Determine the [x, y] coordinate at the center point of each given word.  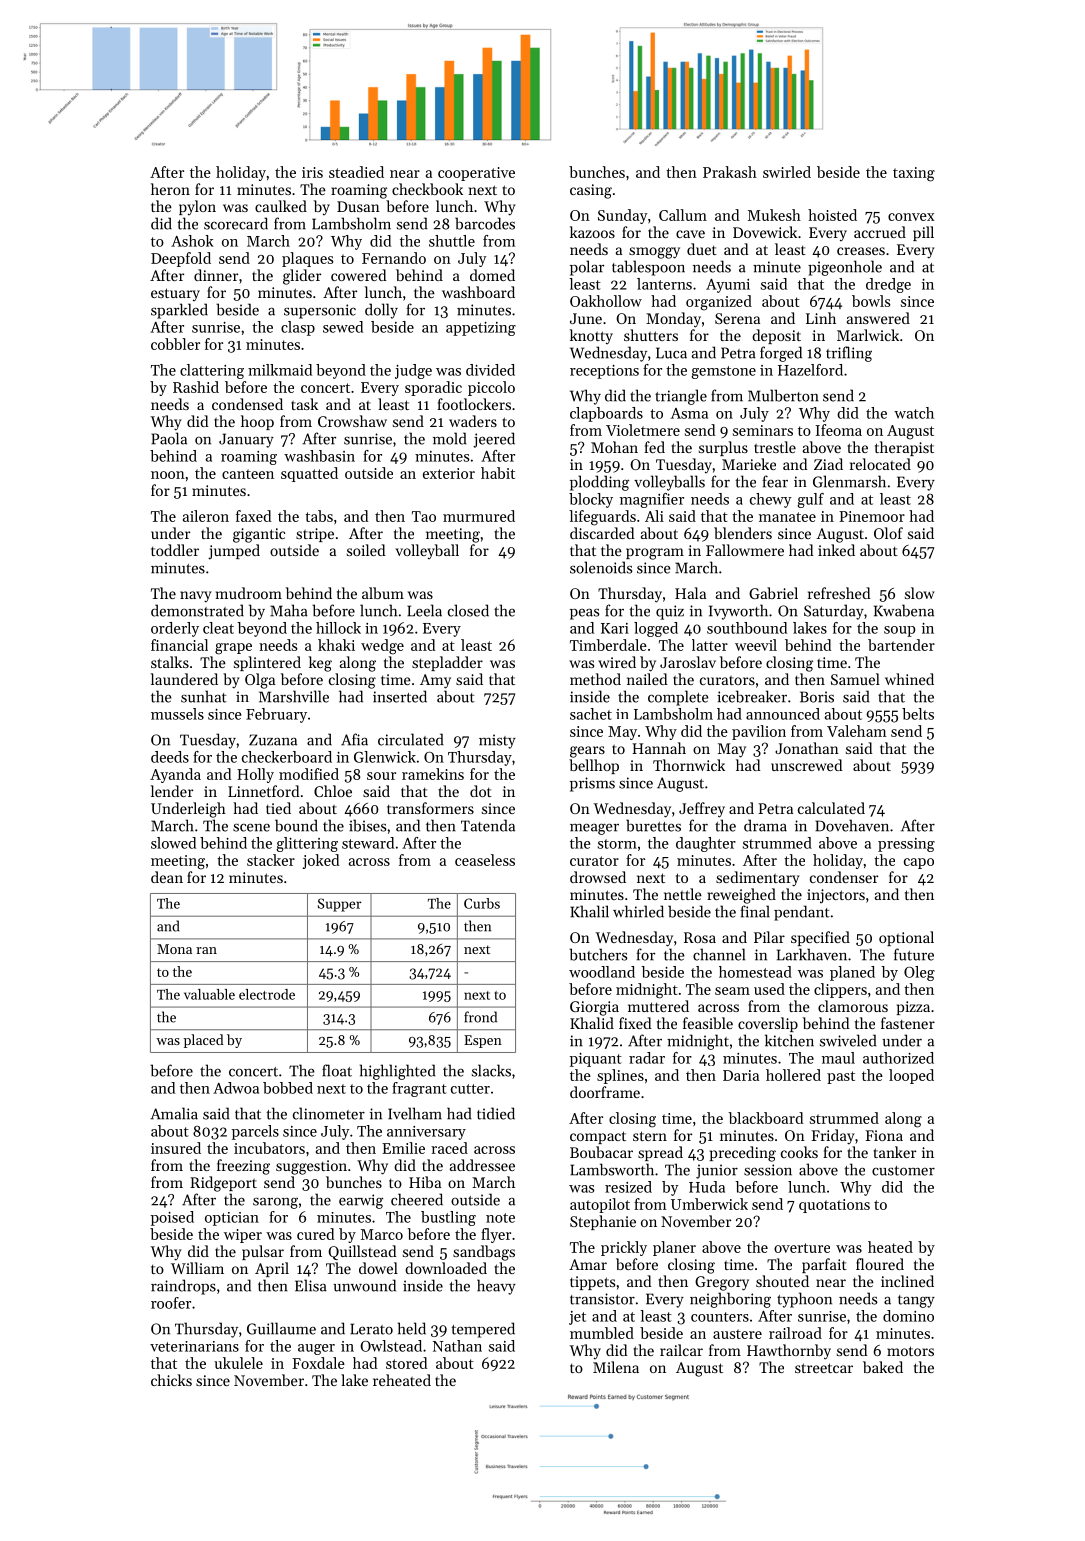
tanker [894, 1152]
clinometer [329, 1113]
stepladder [447, 663]
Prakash [730, 172]
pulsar [263, 1252]
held [412, 1328]
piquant [596, 1060]
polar [587, 268]
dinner [216, 275]
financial [179, 645]
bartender [901, 645]
